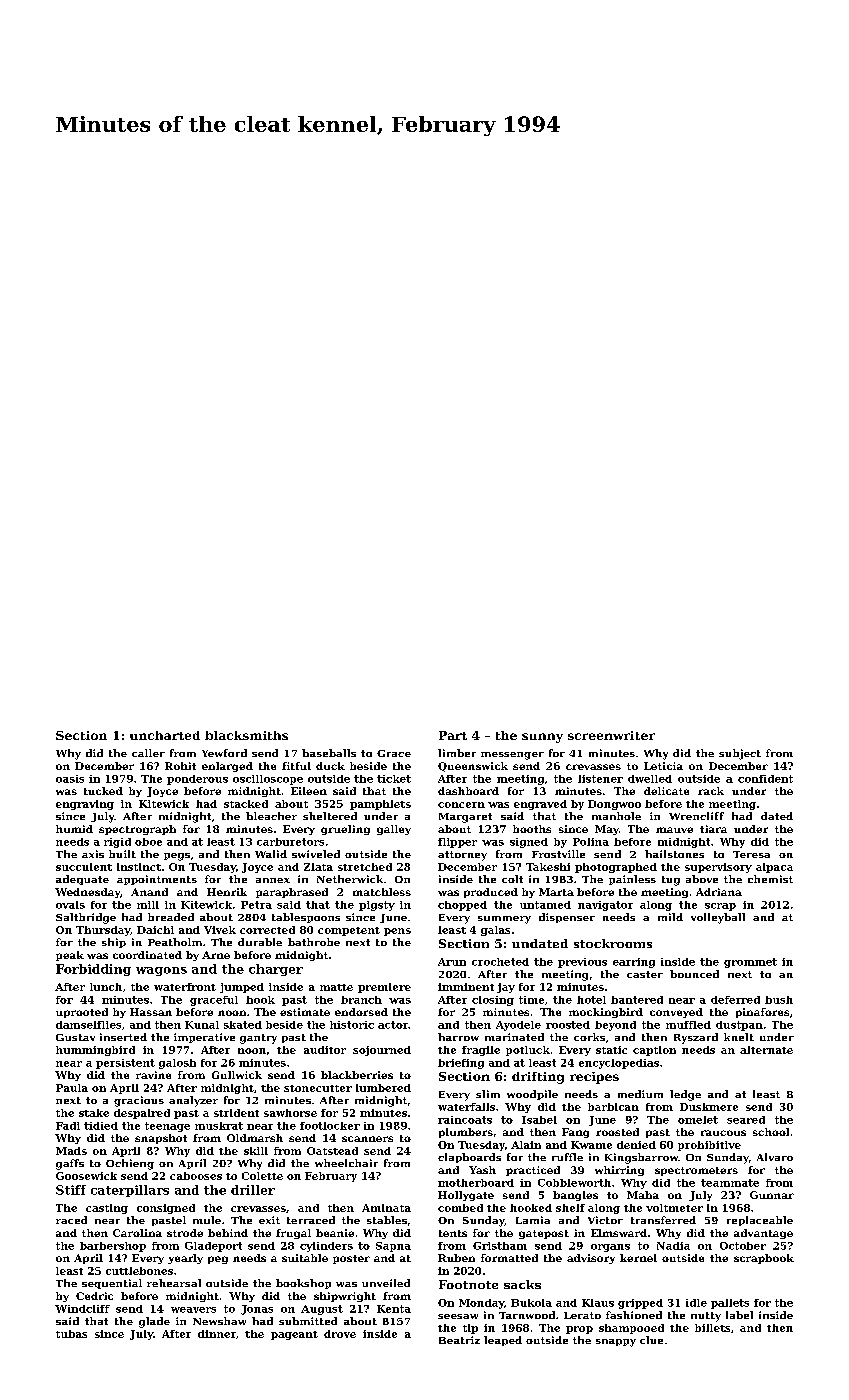  What do you see at coordinates (611, 735) in the image?
I see `screenwriter` at bounding box center [611, 735].
